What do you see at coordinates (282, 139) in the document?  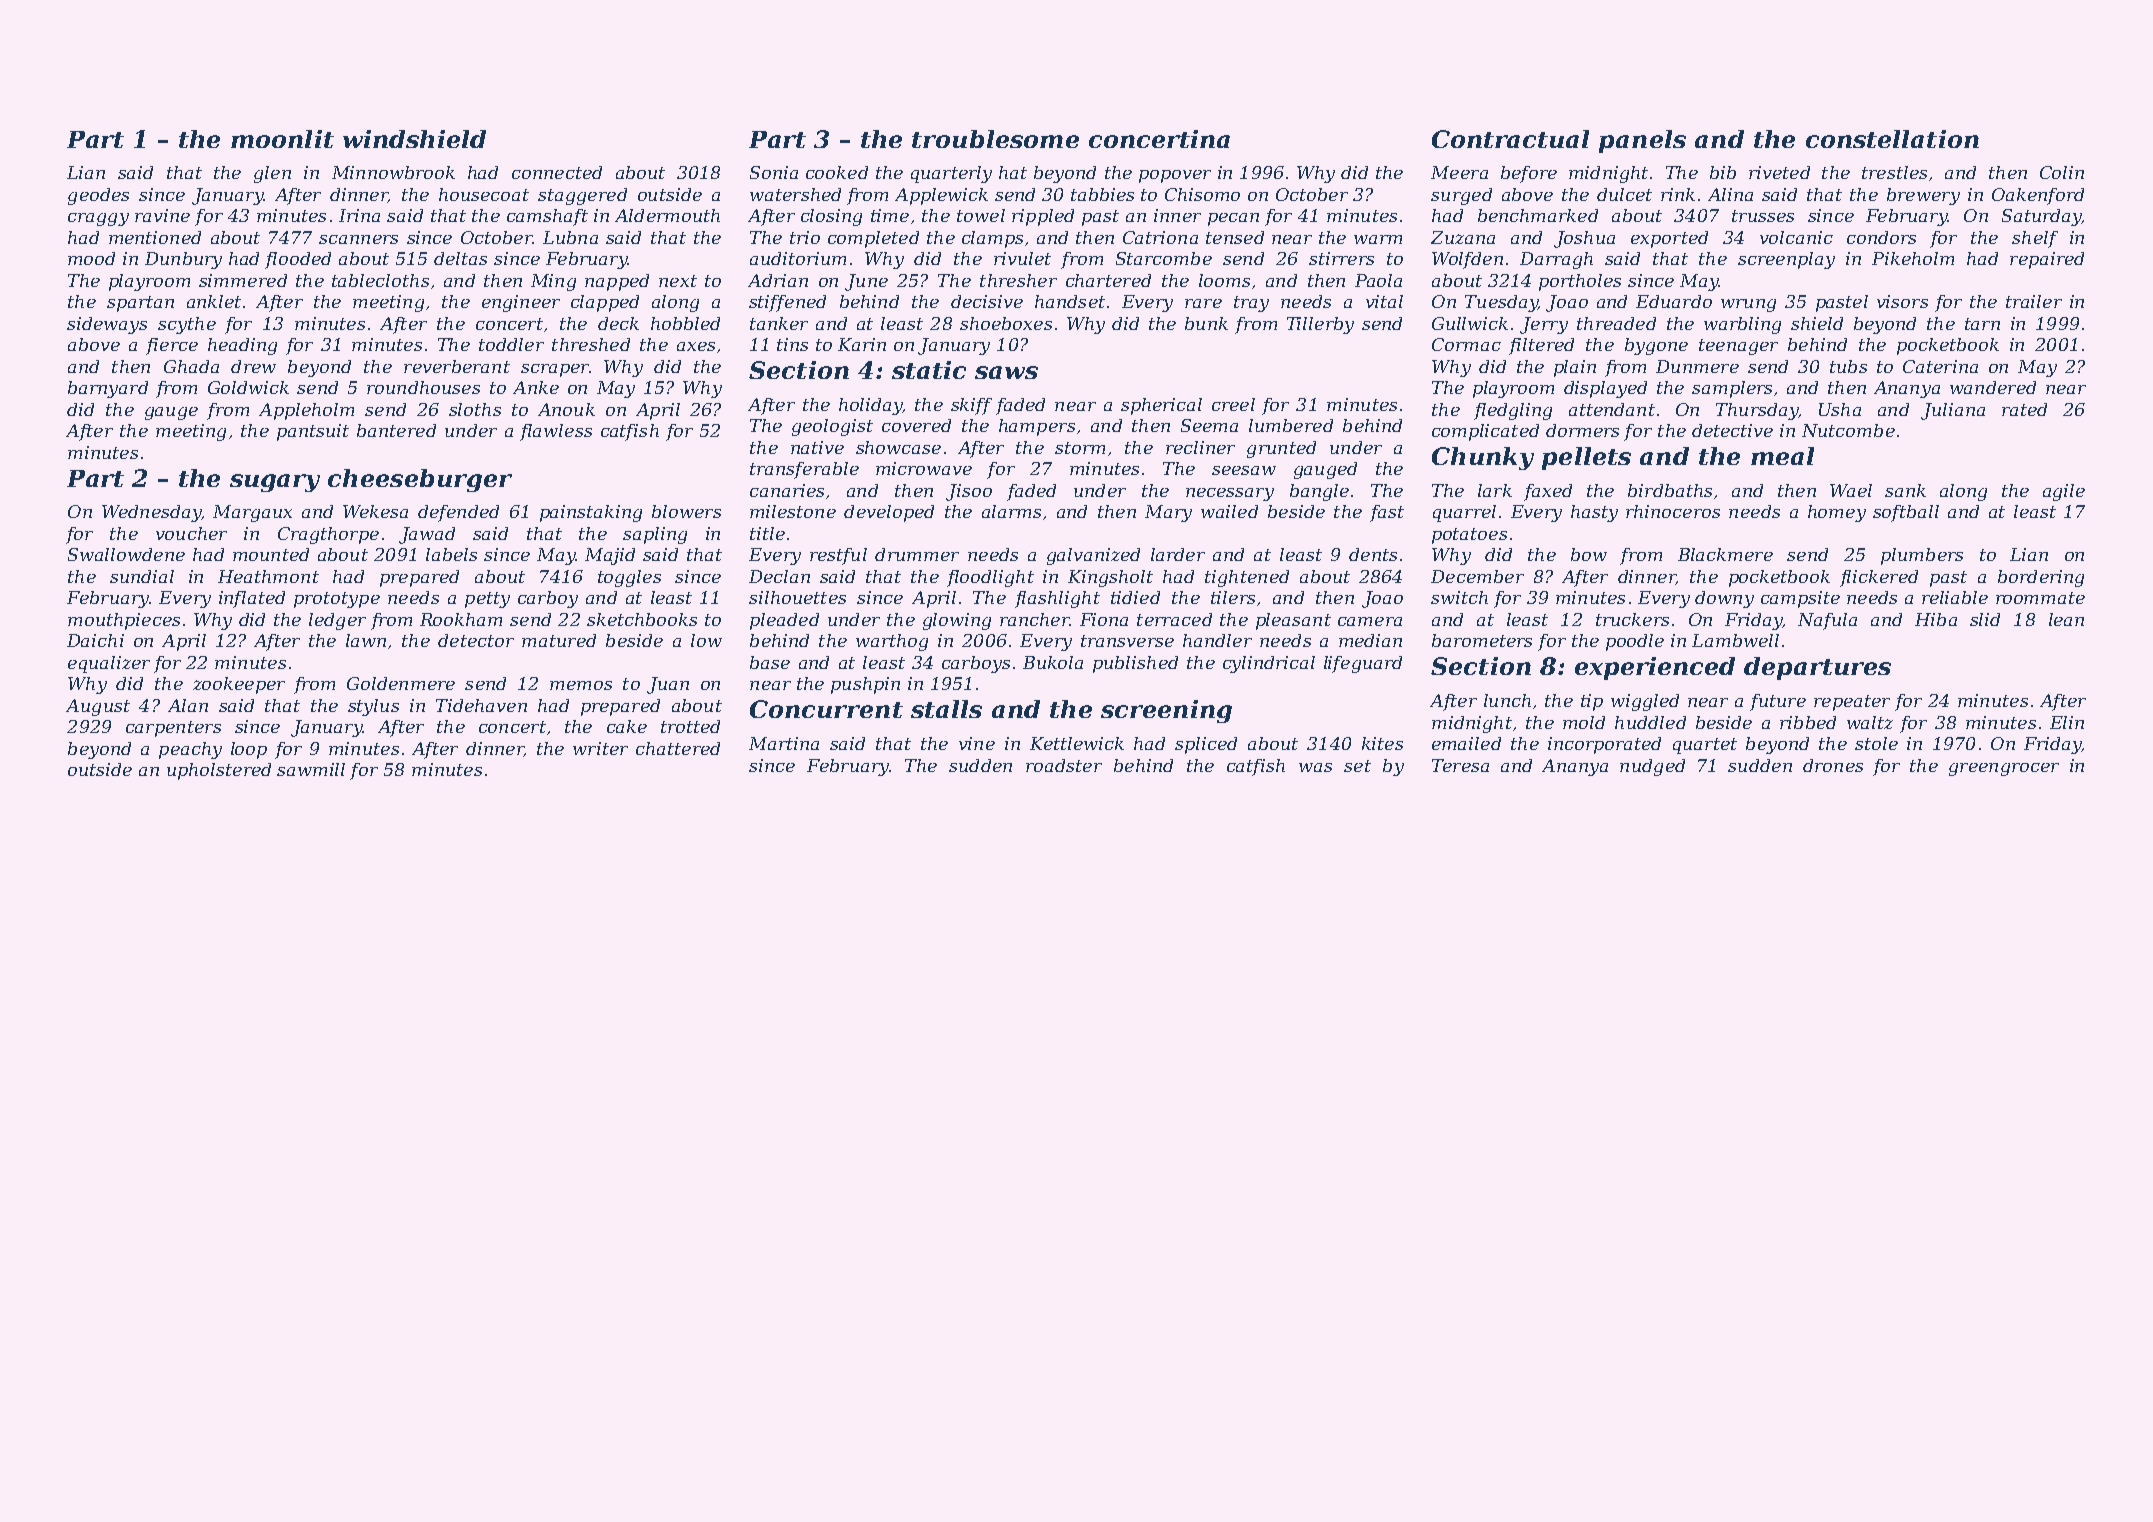 I see `moonlit` at bounding box center [282, 139].
